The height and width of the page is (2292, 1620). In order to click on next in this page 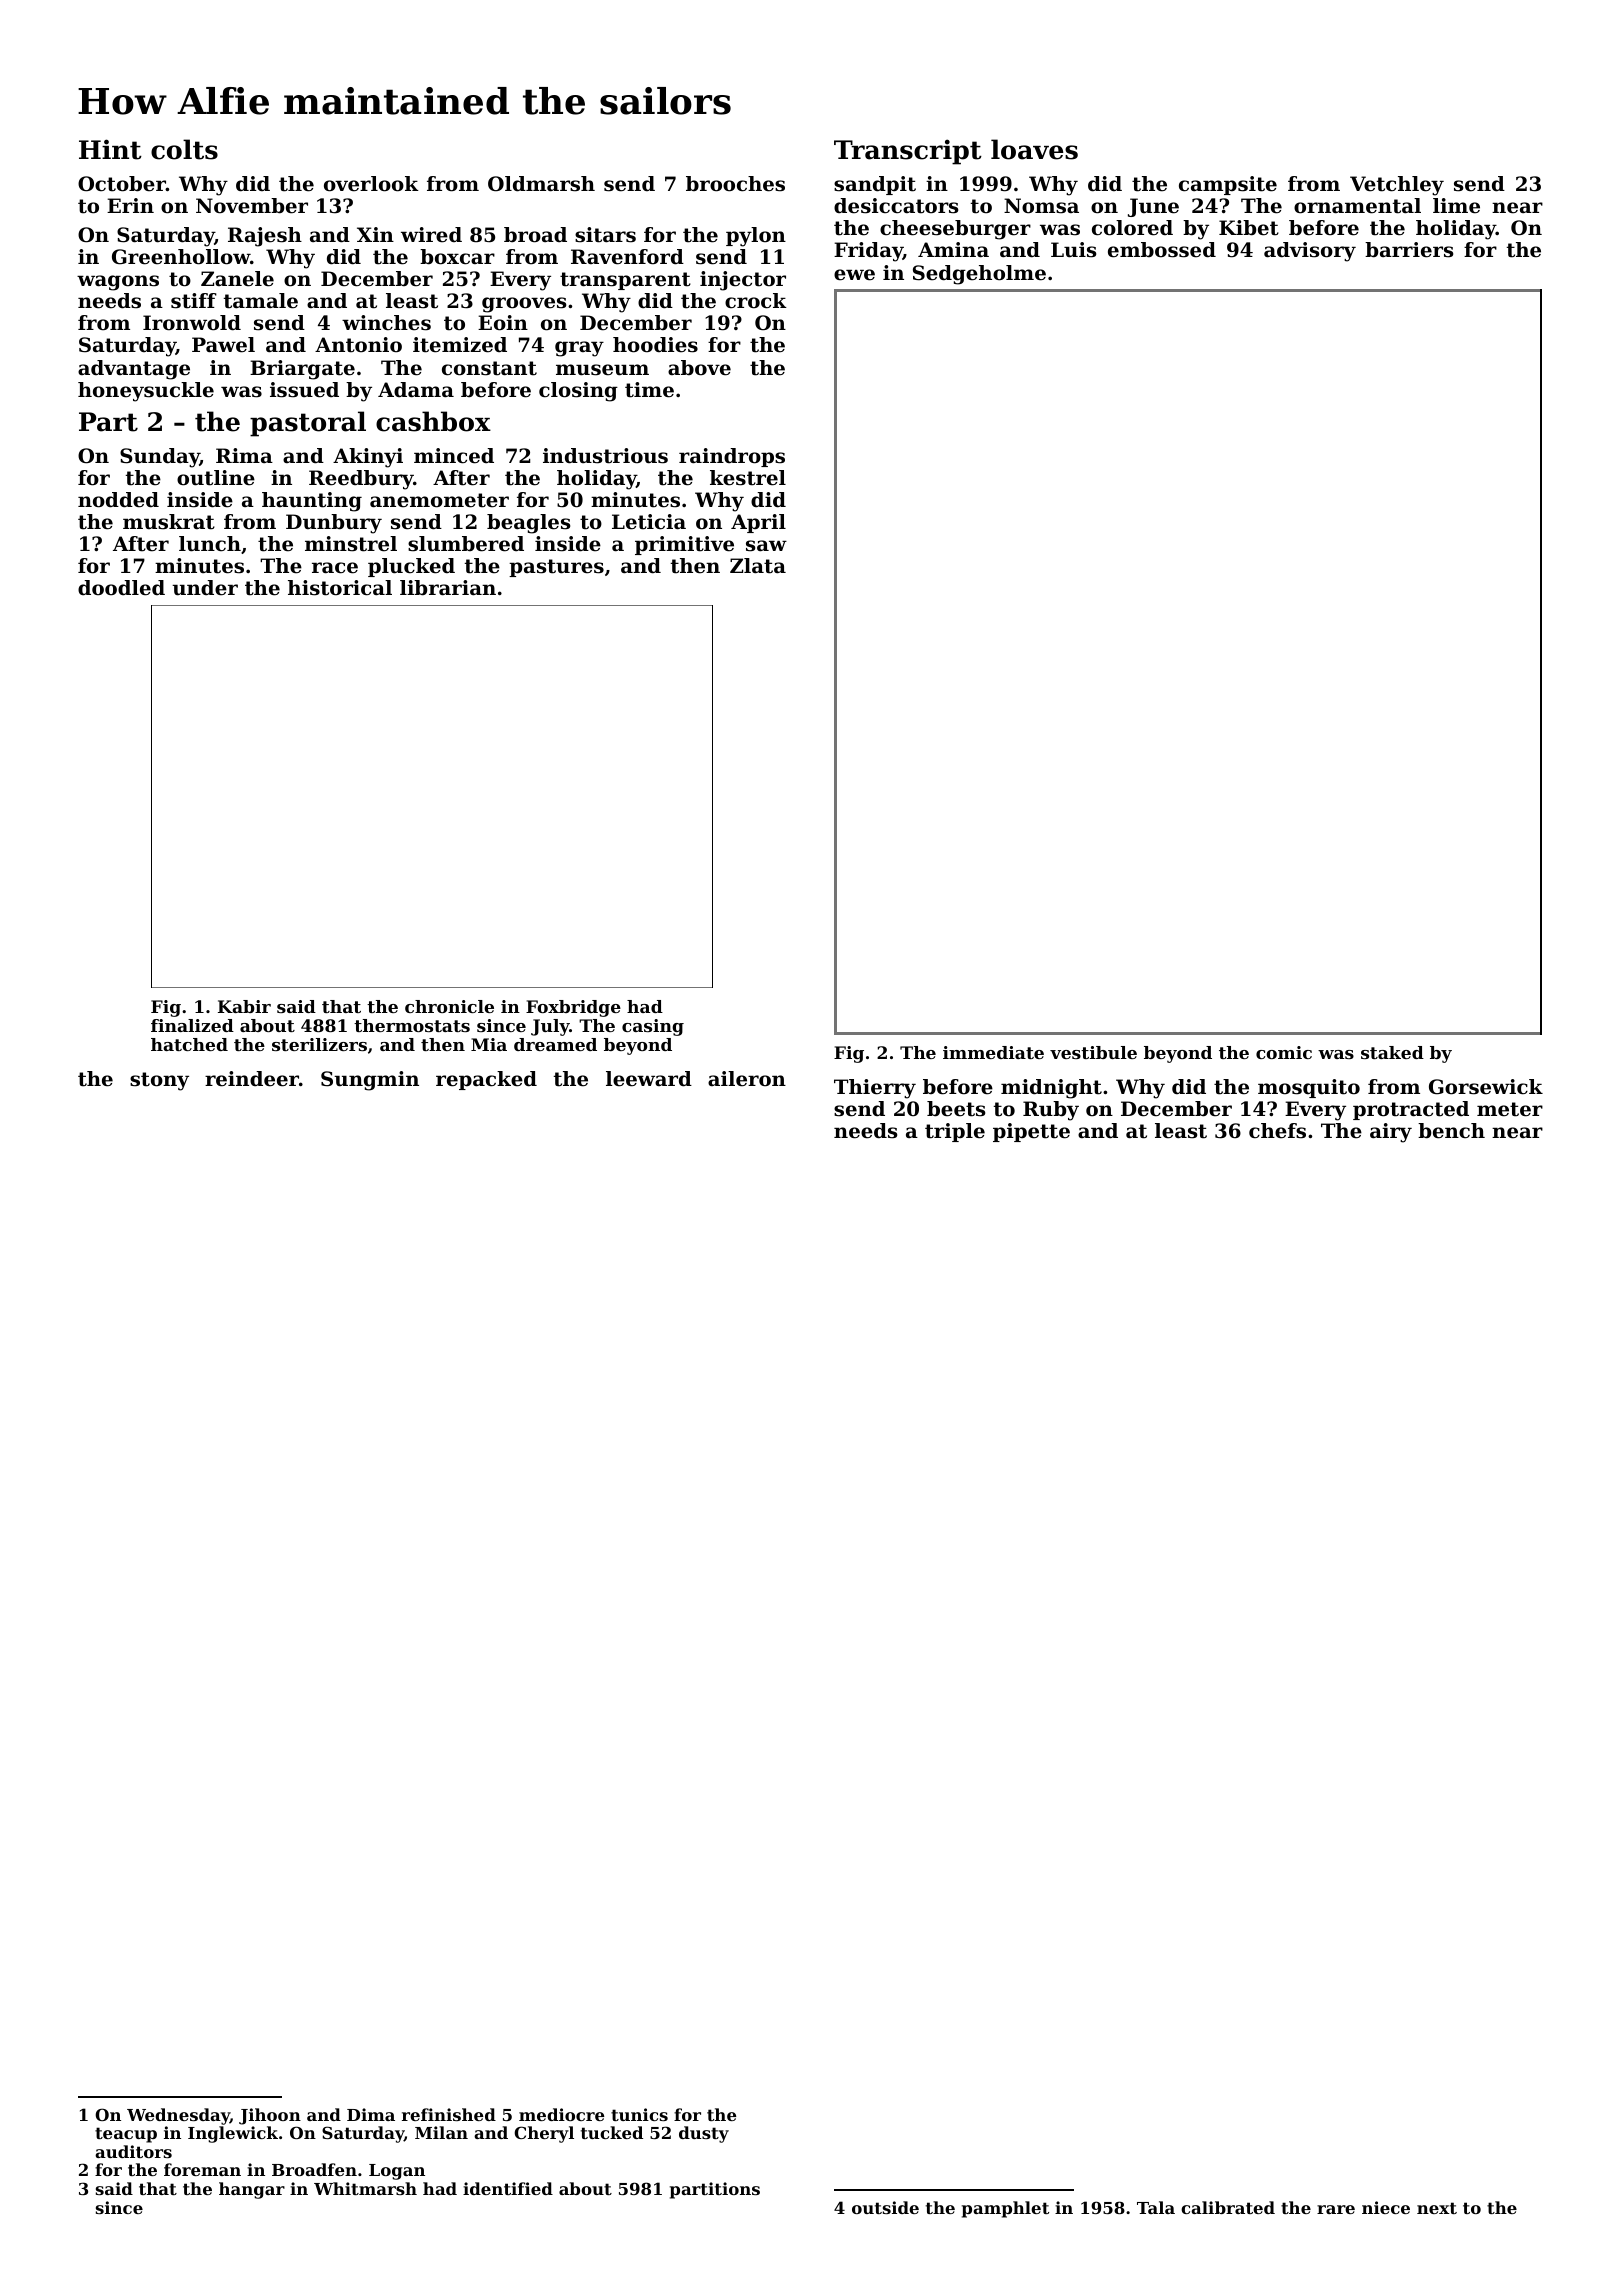, I will do `click(1437, 2208)`.
